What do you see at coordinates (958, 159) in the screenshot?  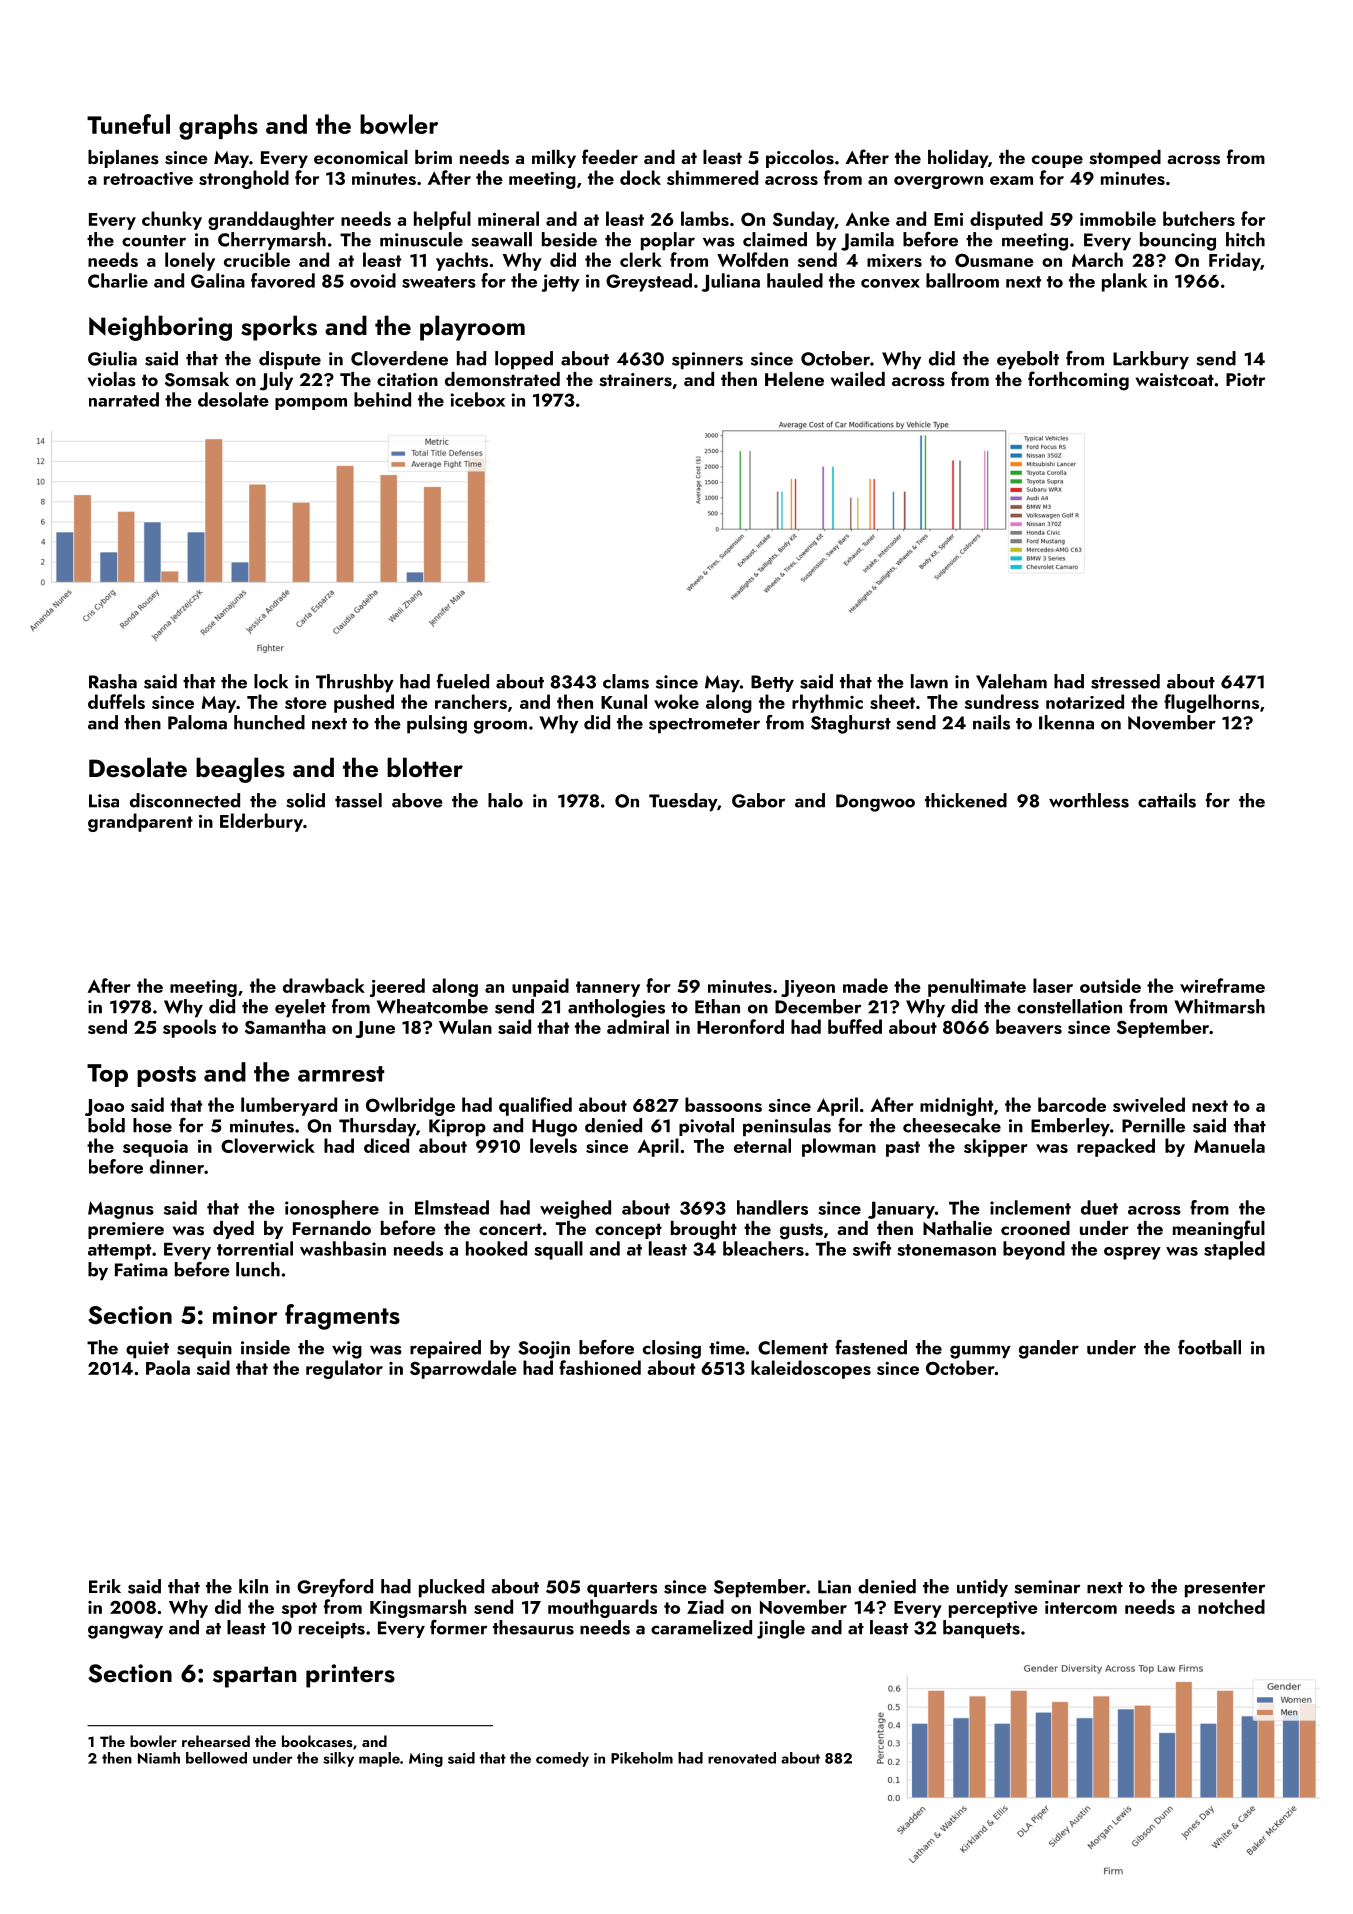 I see `holiday` at bounding box center [958, 159].
